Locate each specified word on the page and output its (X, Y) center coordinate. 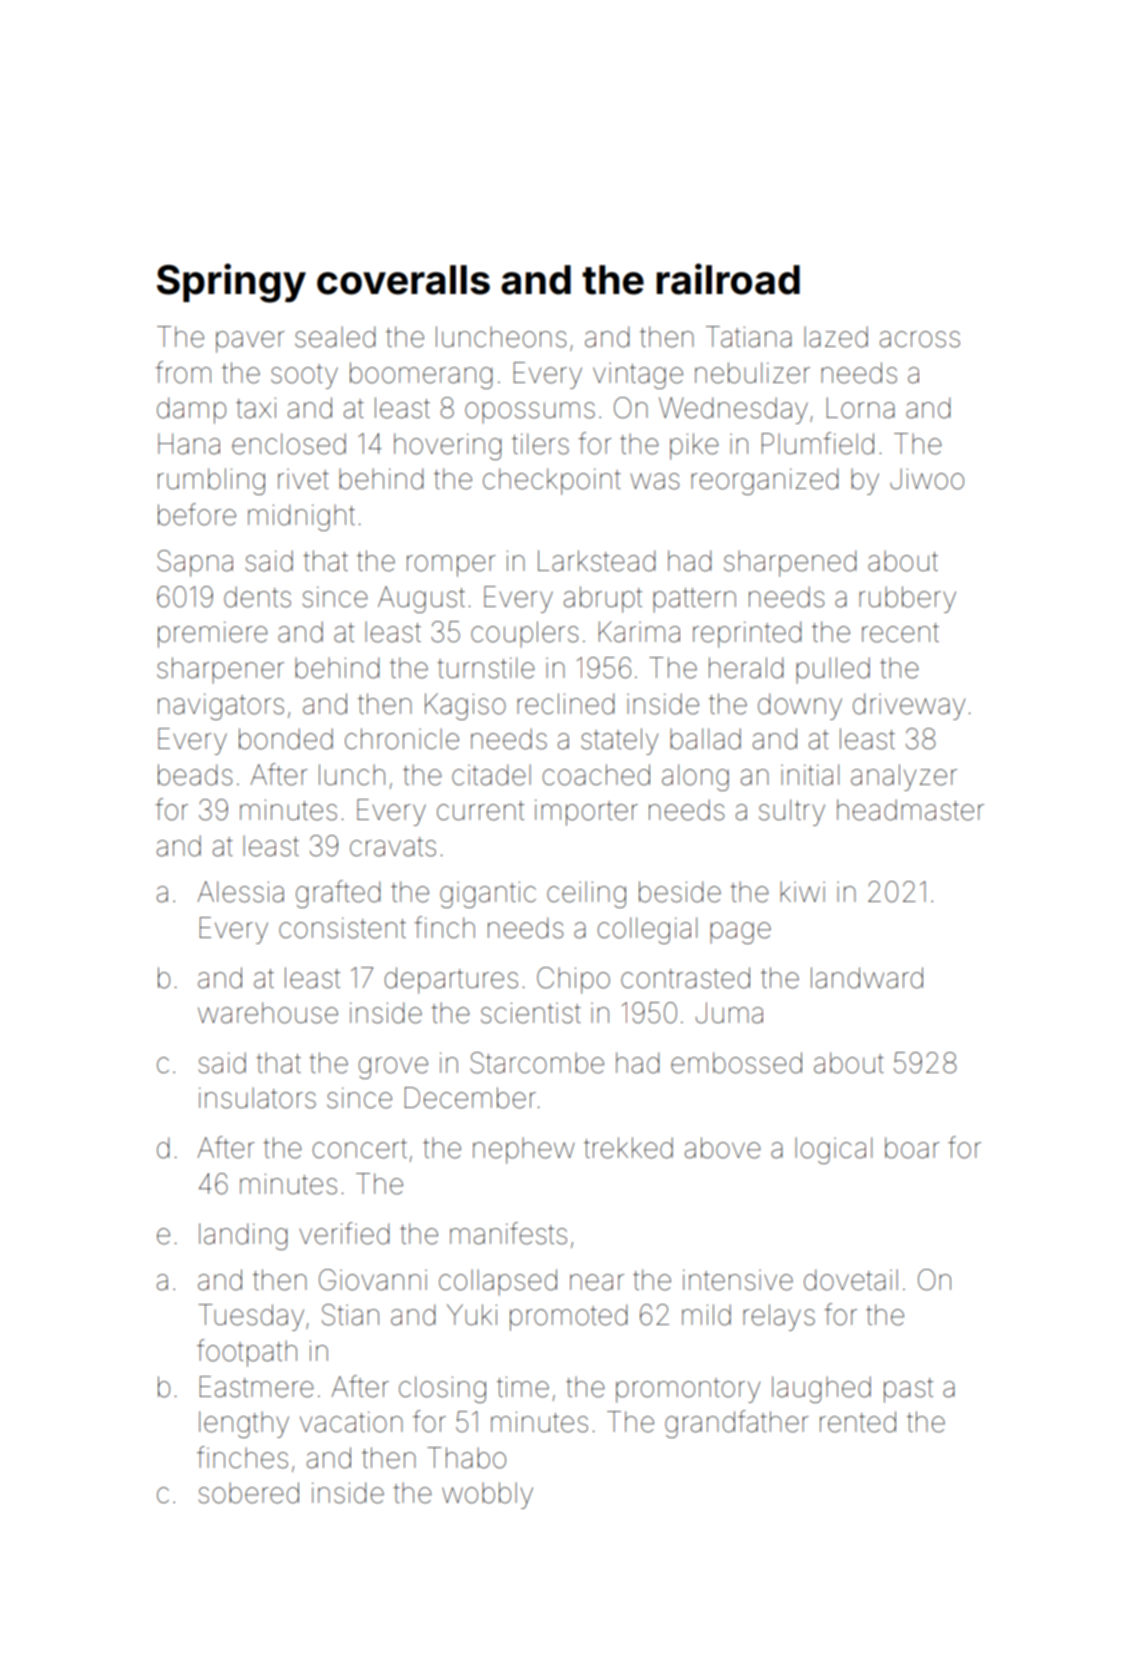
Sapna (195, 563)
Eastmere (257, 1387)
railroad (728, 279)
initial (810, 775)
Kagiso (465, 706)
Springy (231, 283)
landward (867, 978)
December (470, 1098)
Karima (639, 632)
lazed (836, 337)
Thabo (466, 1458)
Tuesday (251, 1317)
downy (800, 706)
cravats (393, 847)
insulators (257, 1098)
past (908, 1390)
